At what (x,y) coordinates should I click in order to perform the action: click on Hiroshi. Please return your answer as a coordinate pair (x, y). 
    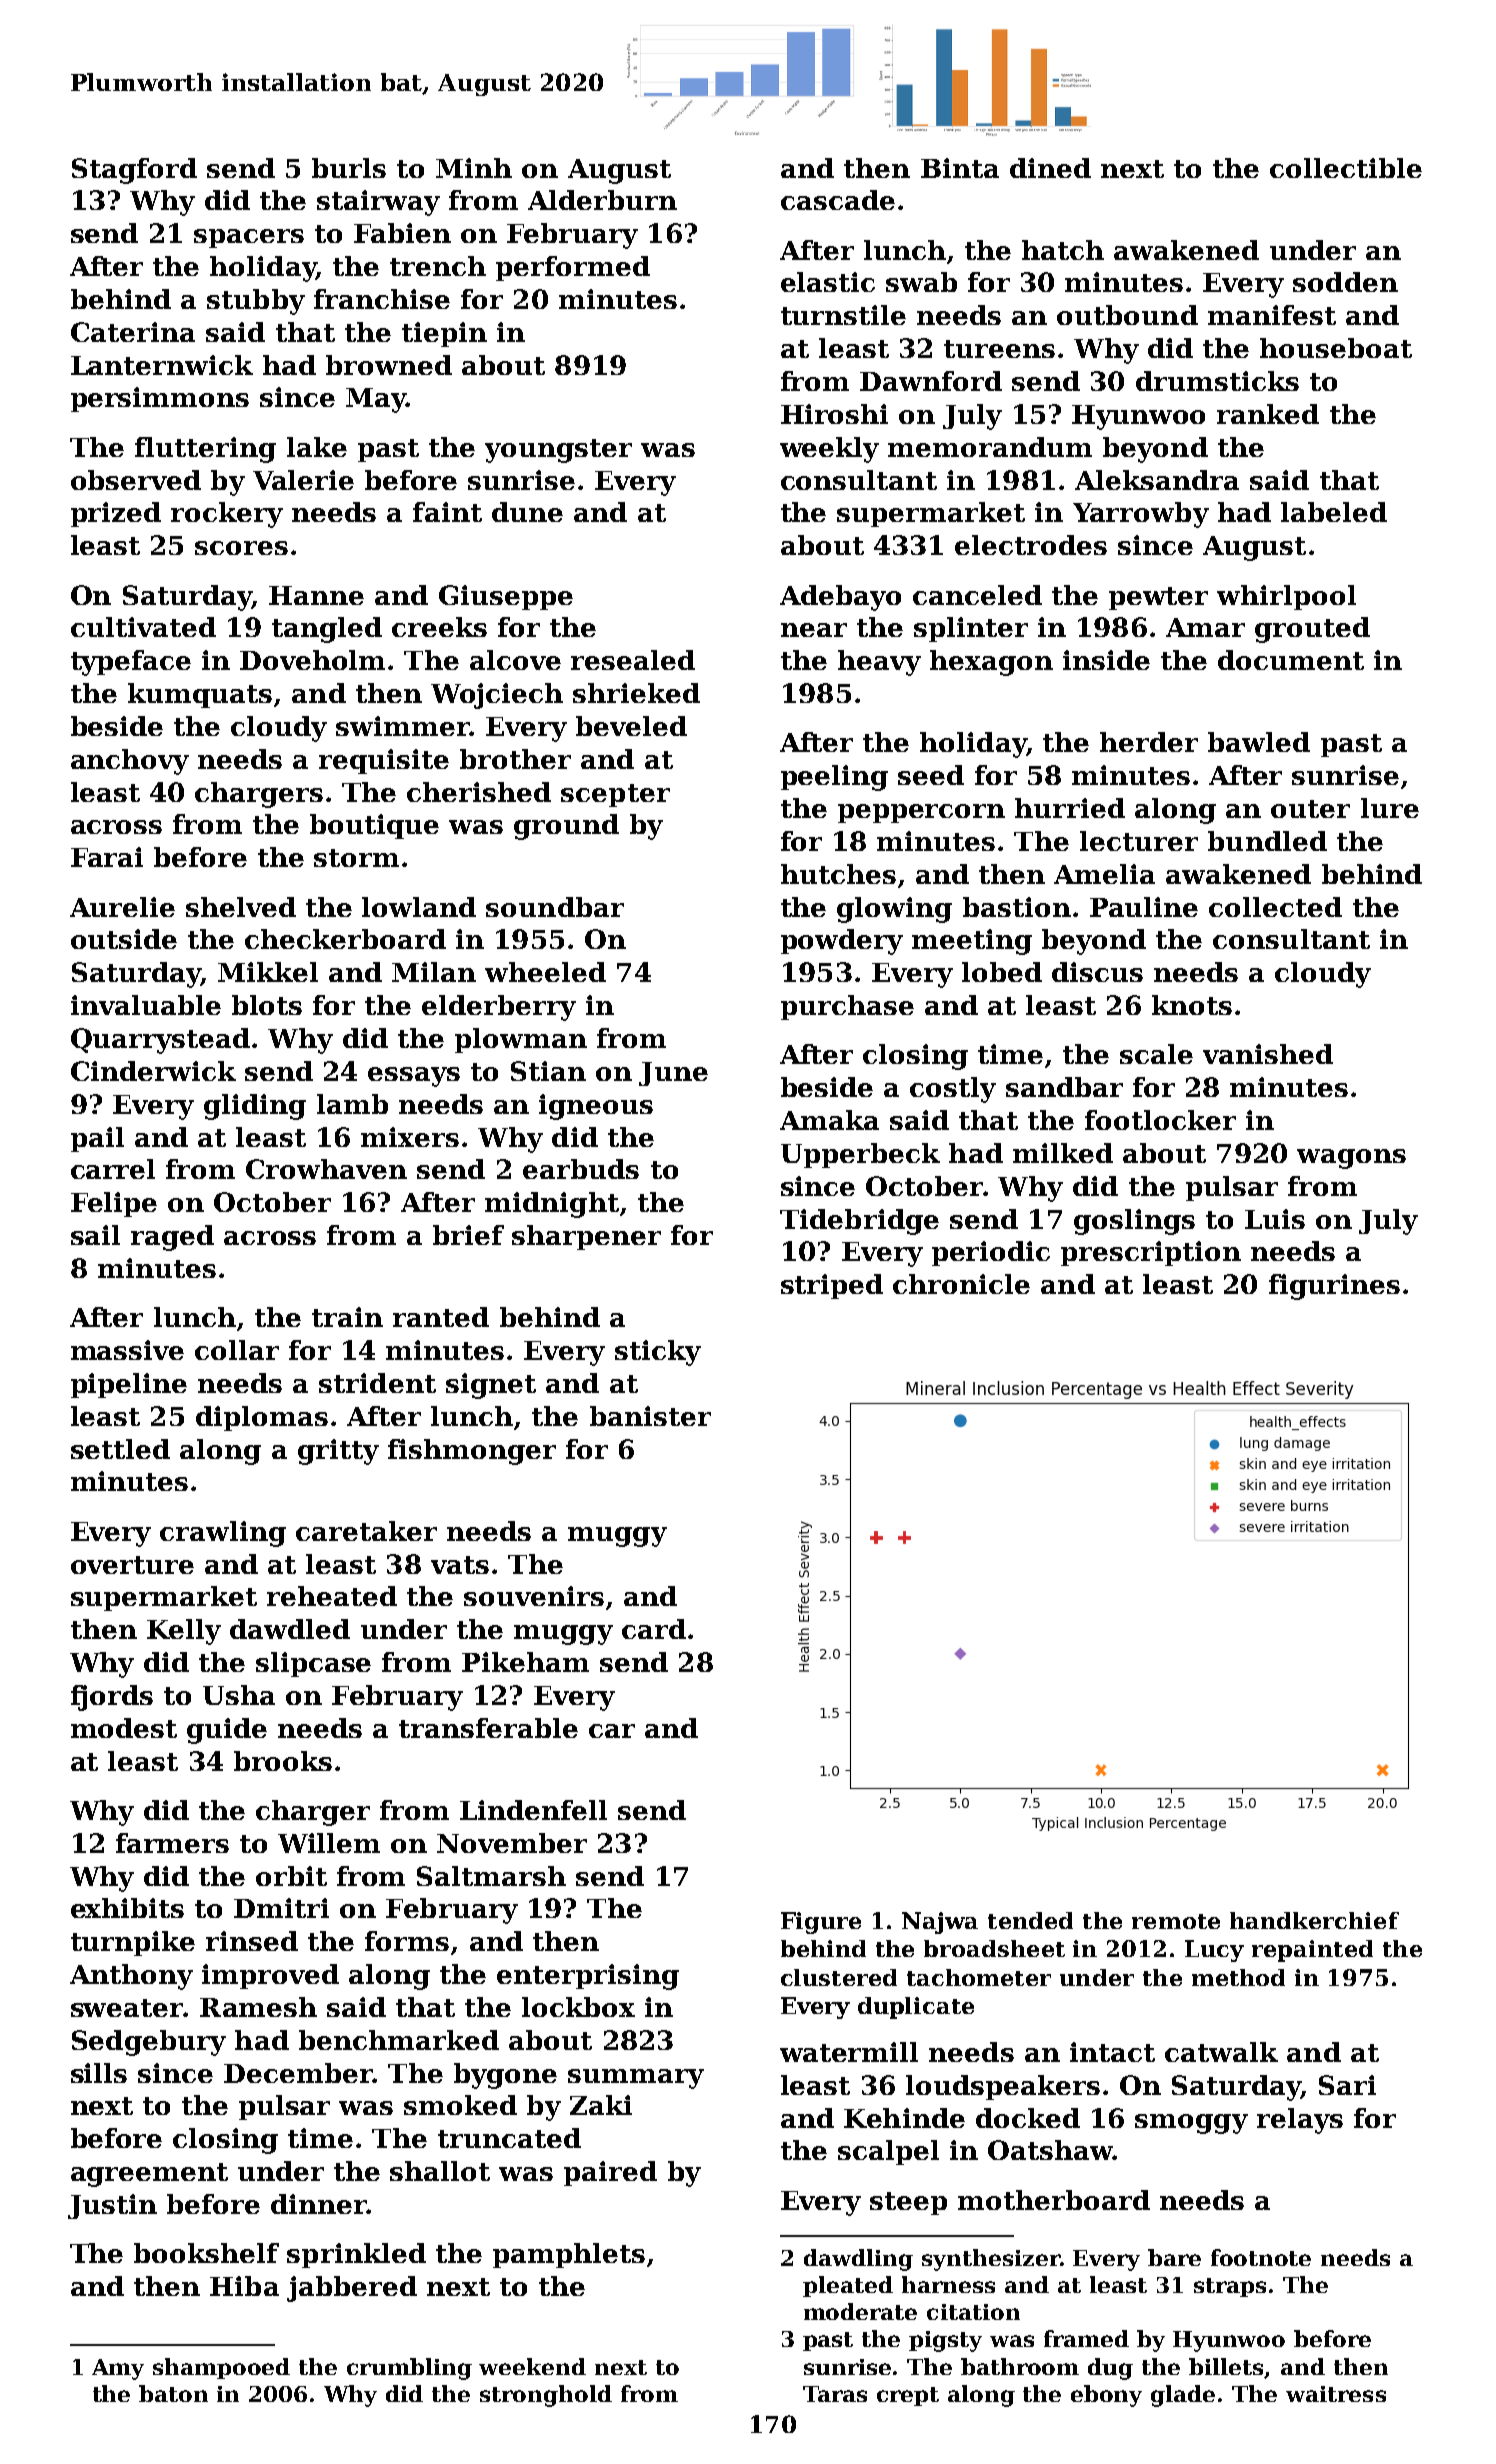
    Looking at the image, I should click on (834, 414).
